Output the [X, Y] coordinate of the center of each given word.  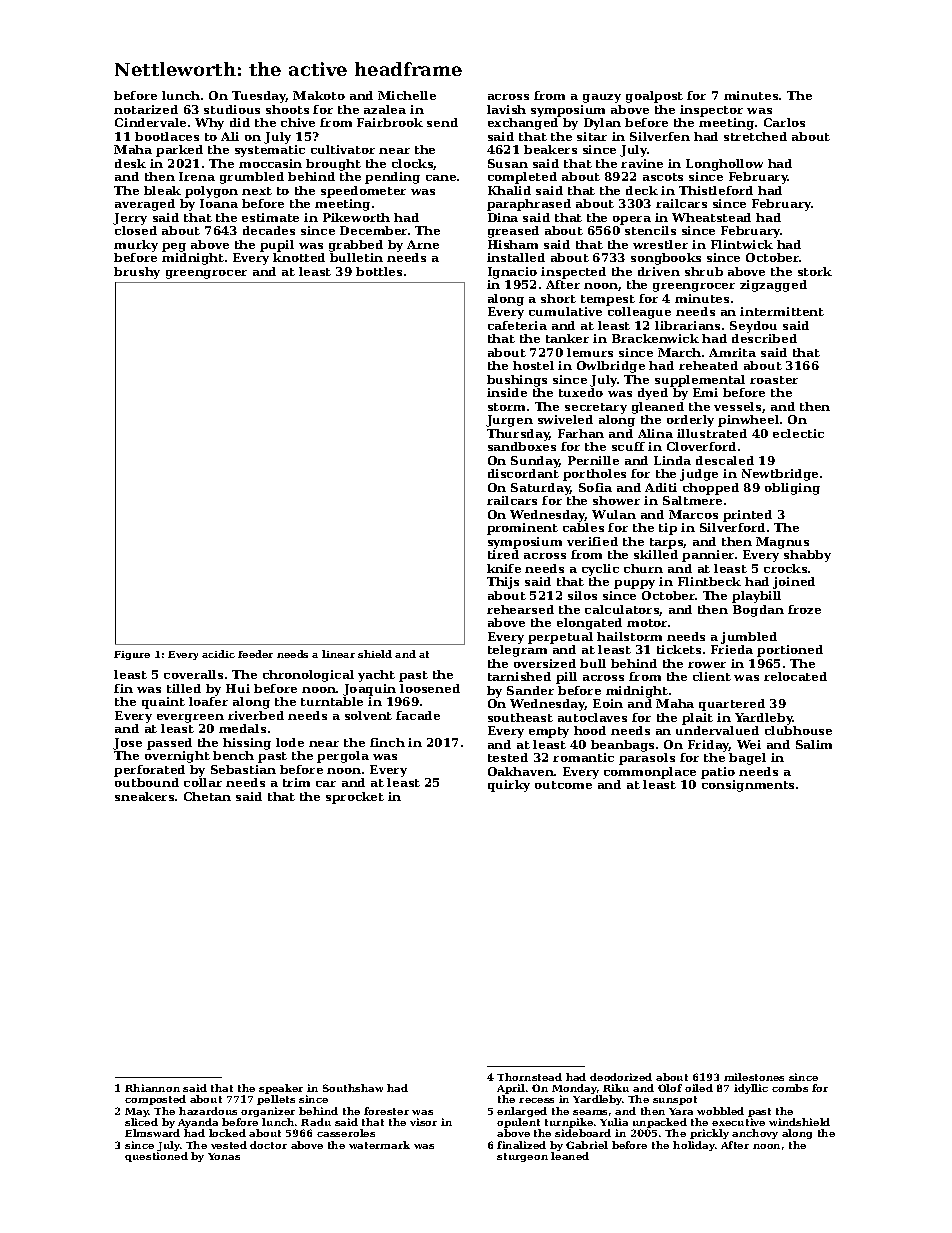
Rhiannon [152, 1088]
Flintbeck [709, 581]
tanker [567, 338]
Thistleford [716, 190]
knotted [299, 257]
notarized [146, 109]
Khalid [509, 190]
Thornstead [529, 1077]
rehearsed [520, 609]
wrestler [660, 244]
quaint [163, 703]
